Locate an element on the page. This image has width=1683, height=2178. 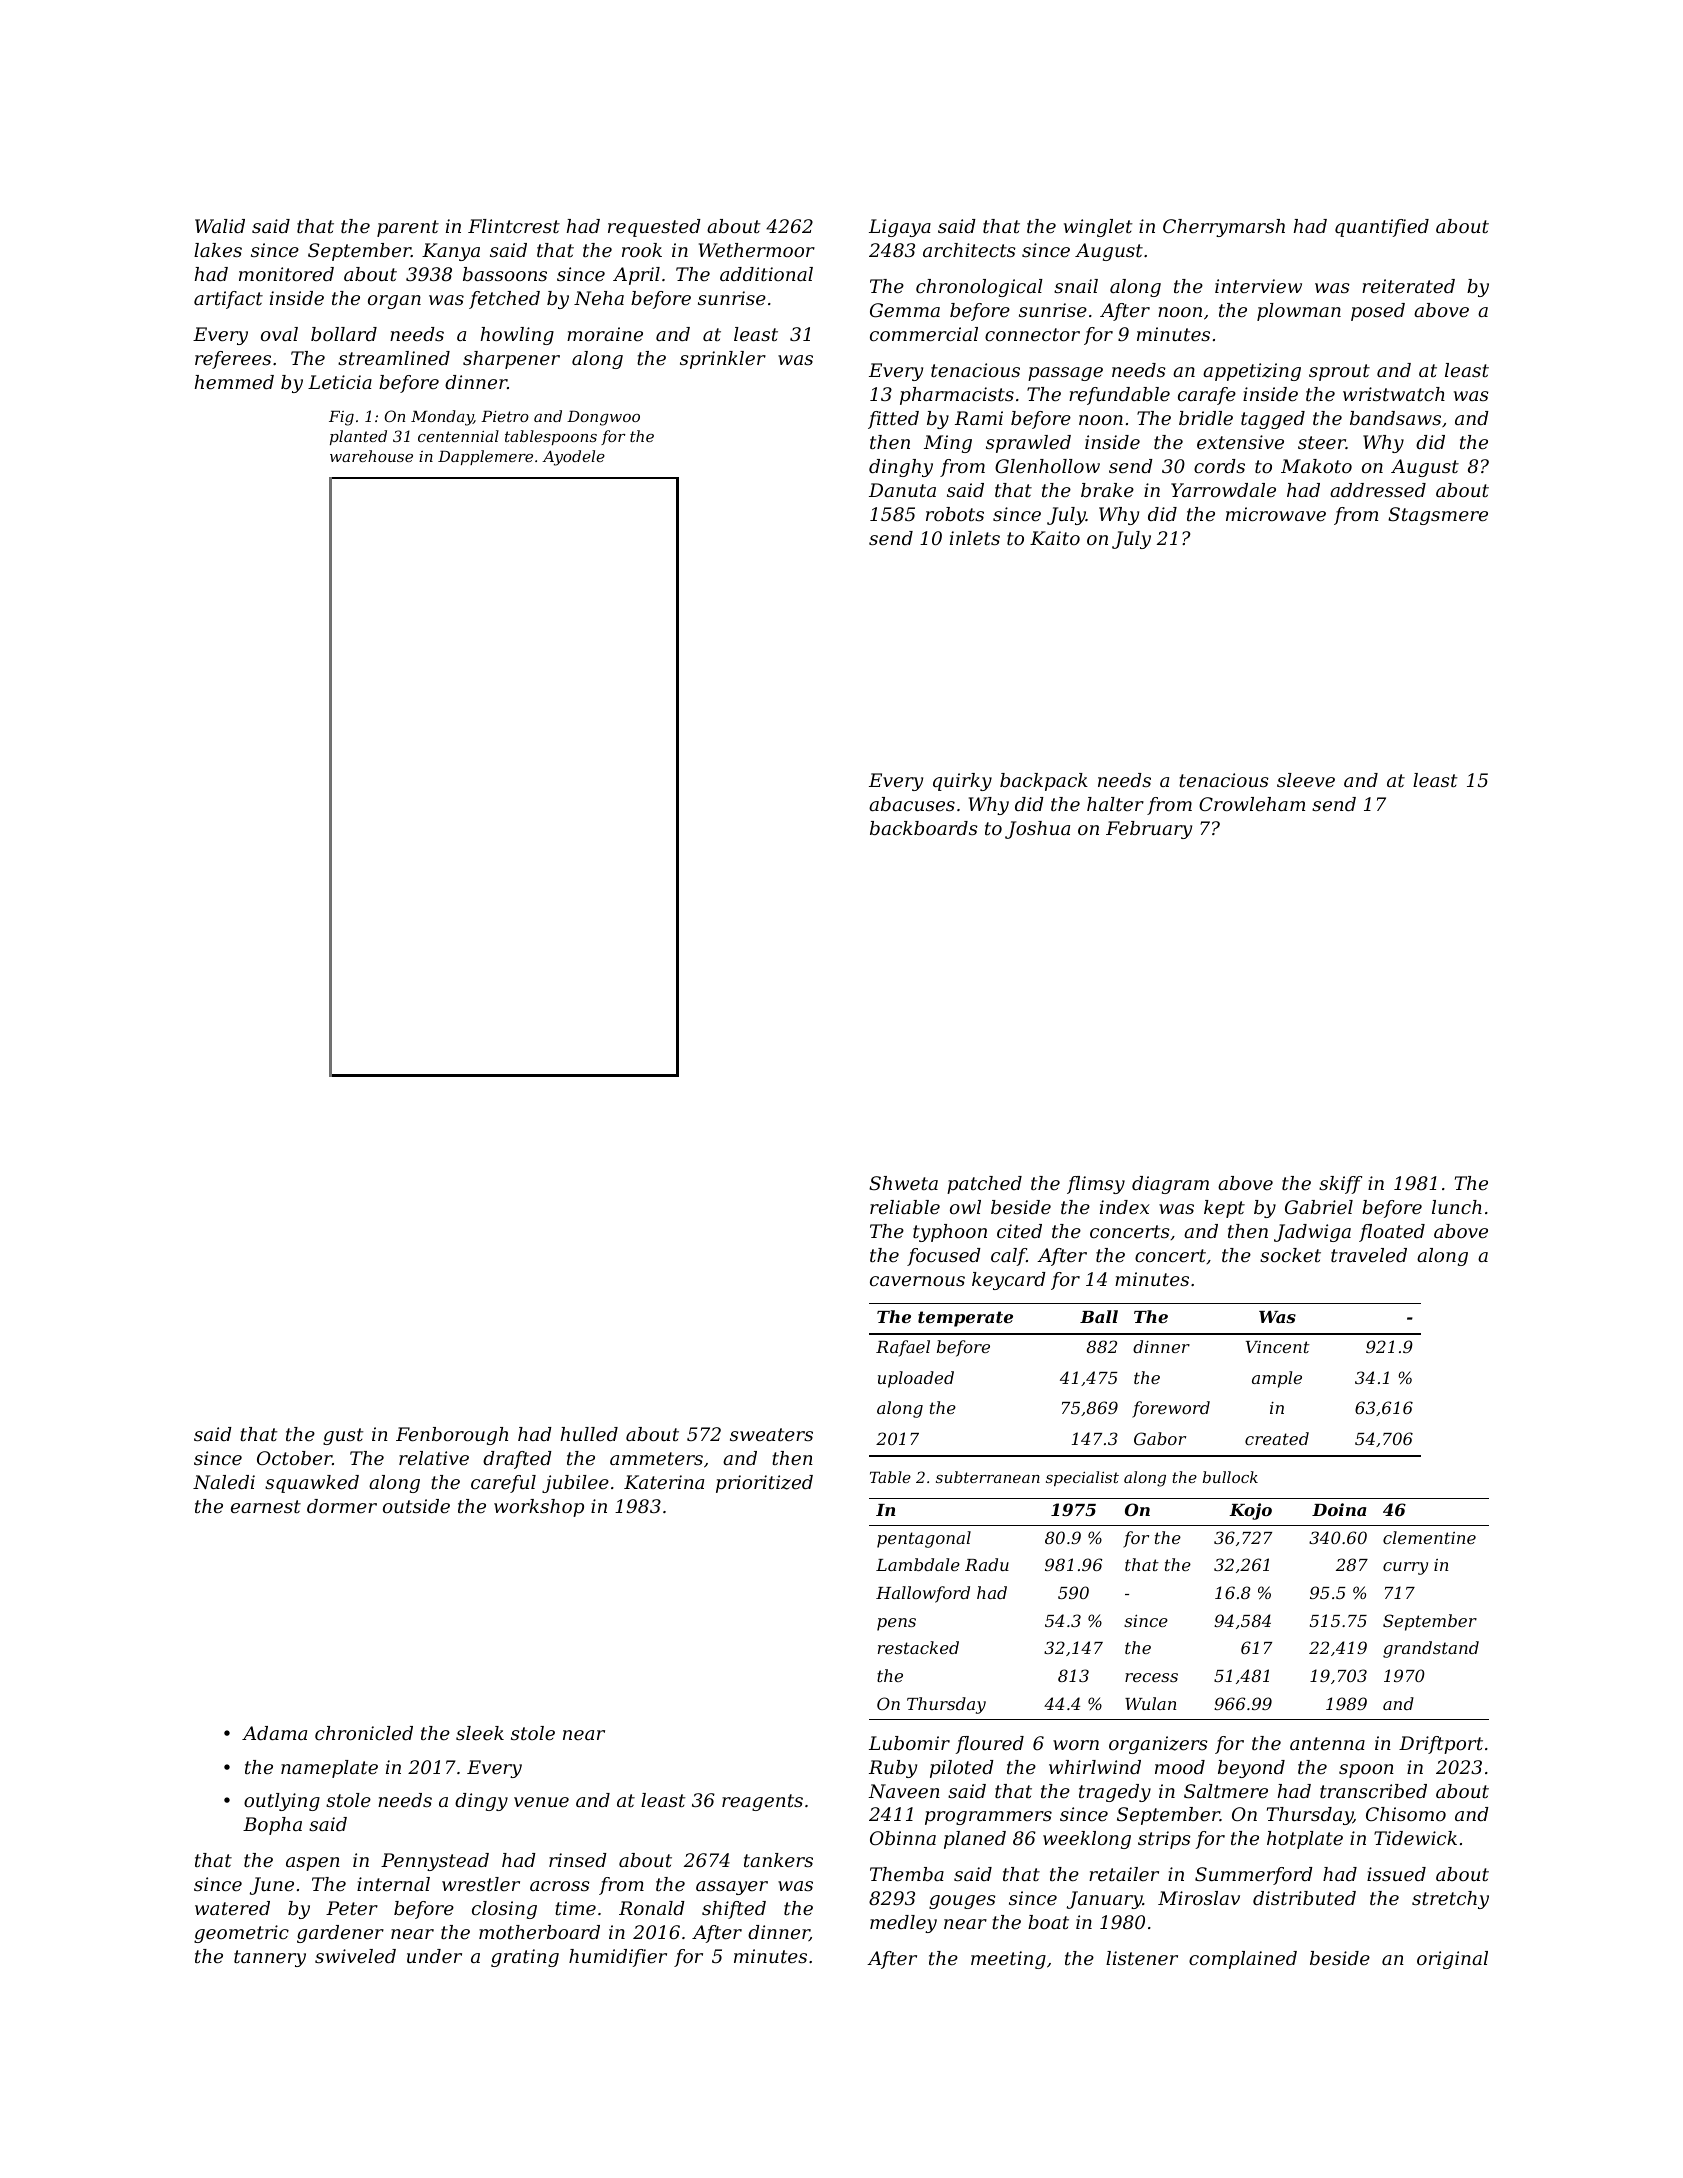
Cherrymarsh is located at coordinates (1224, 228).
